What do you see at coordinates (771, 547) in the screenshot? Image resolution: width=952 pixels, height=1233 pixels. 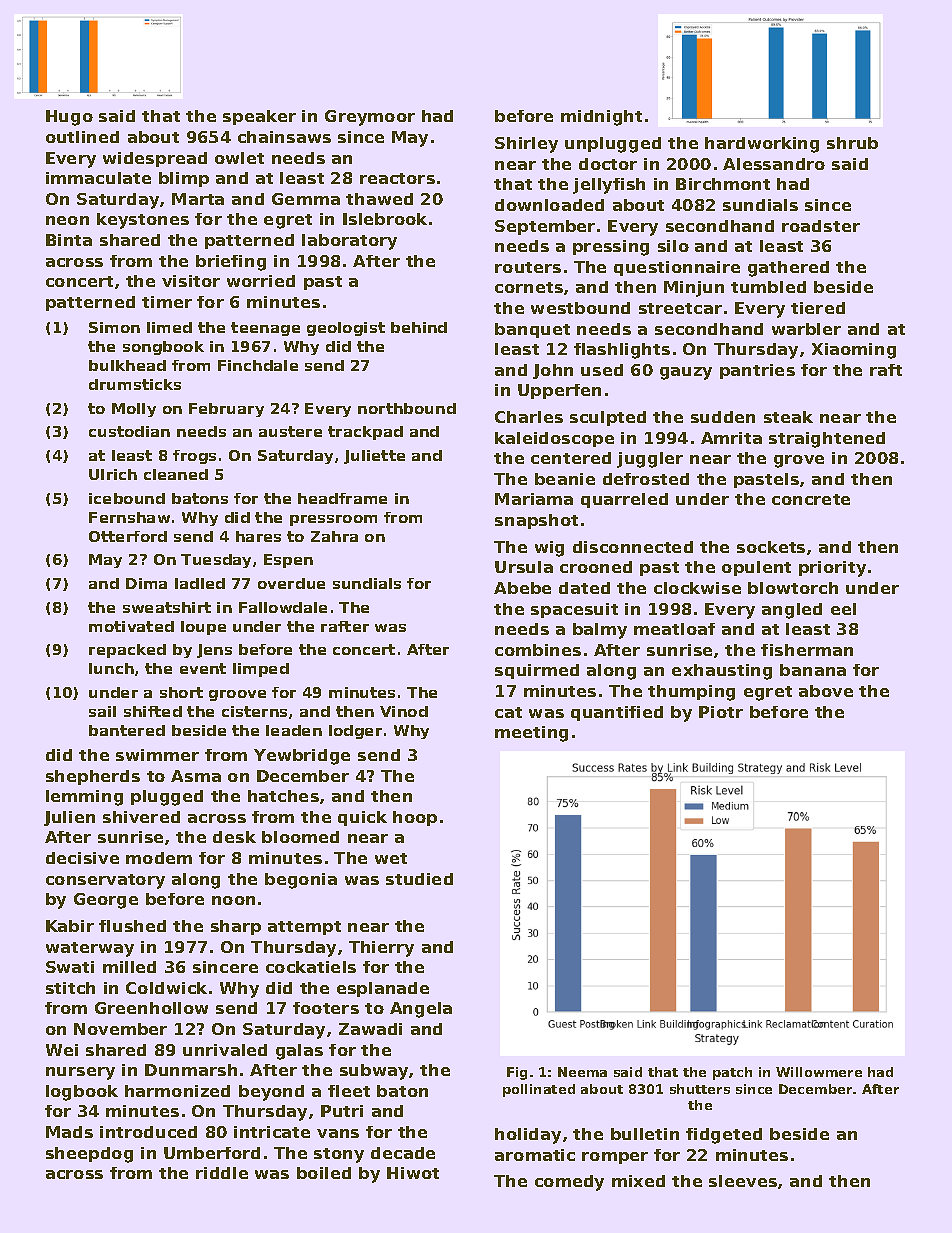 I see `sockets` at bounding box center [771, 547].
